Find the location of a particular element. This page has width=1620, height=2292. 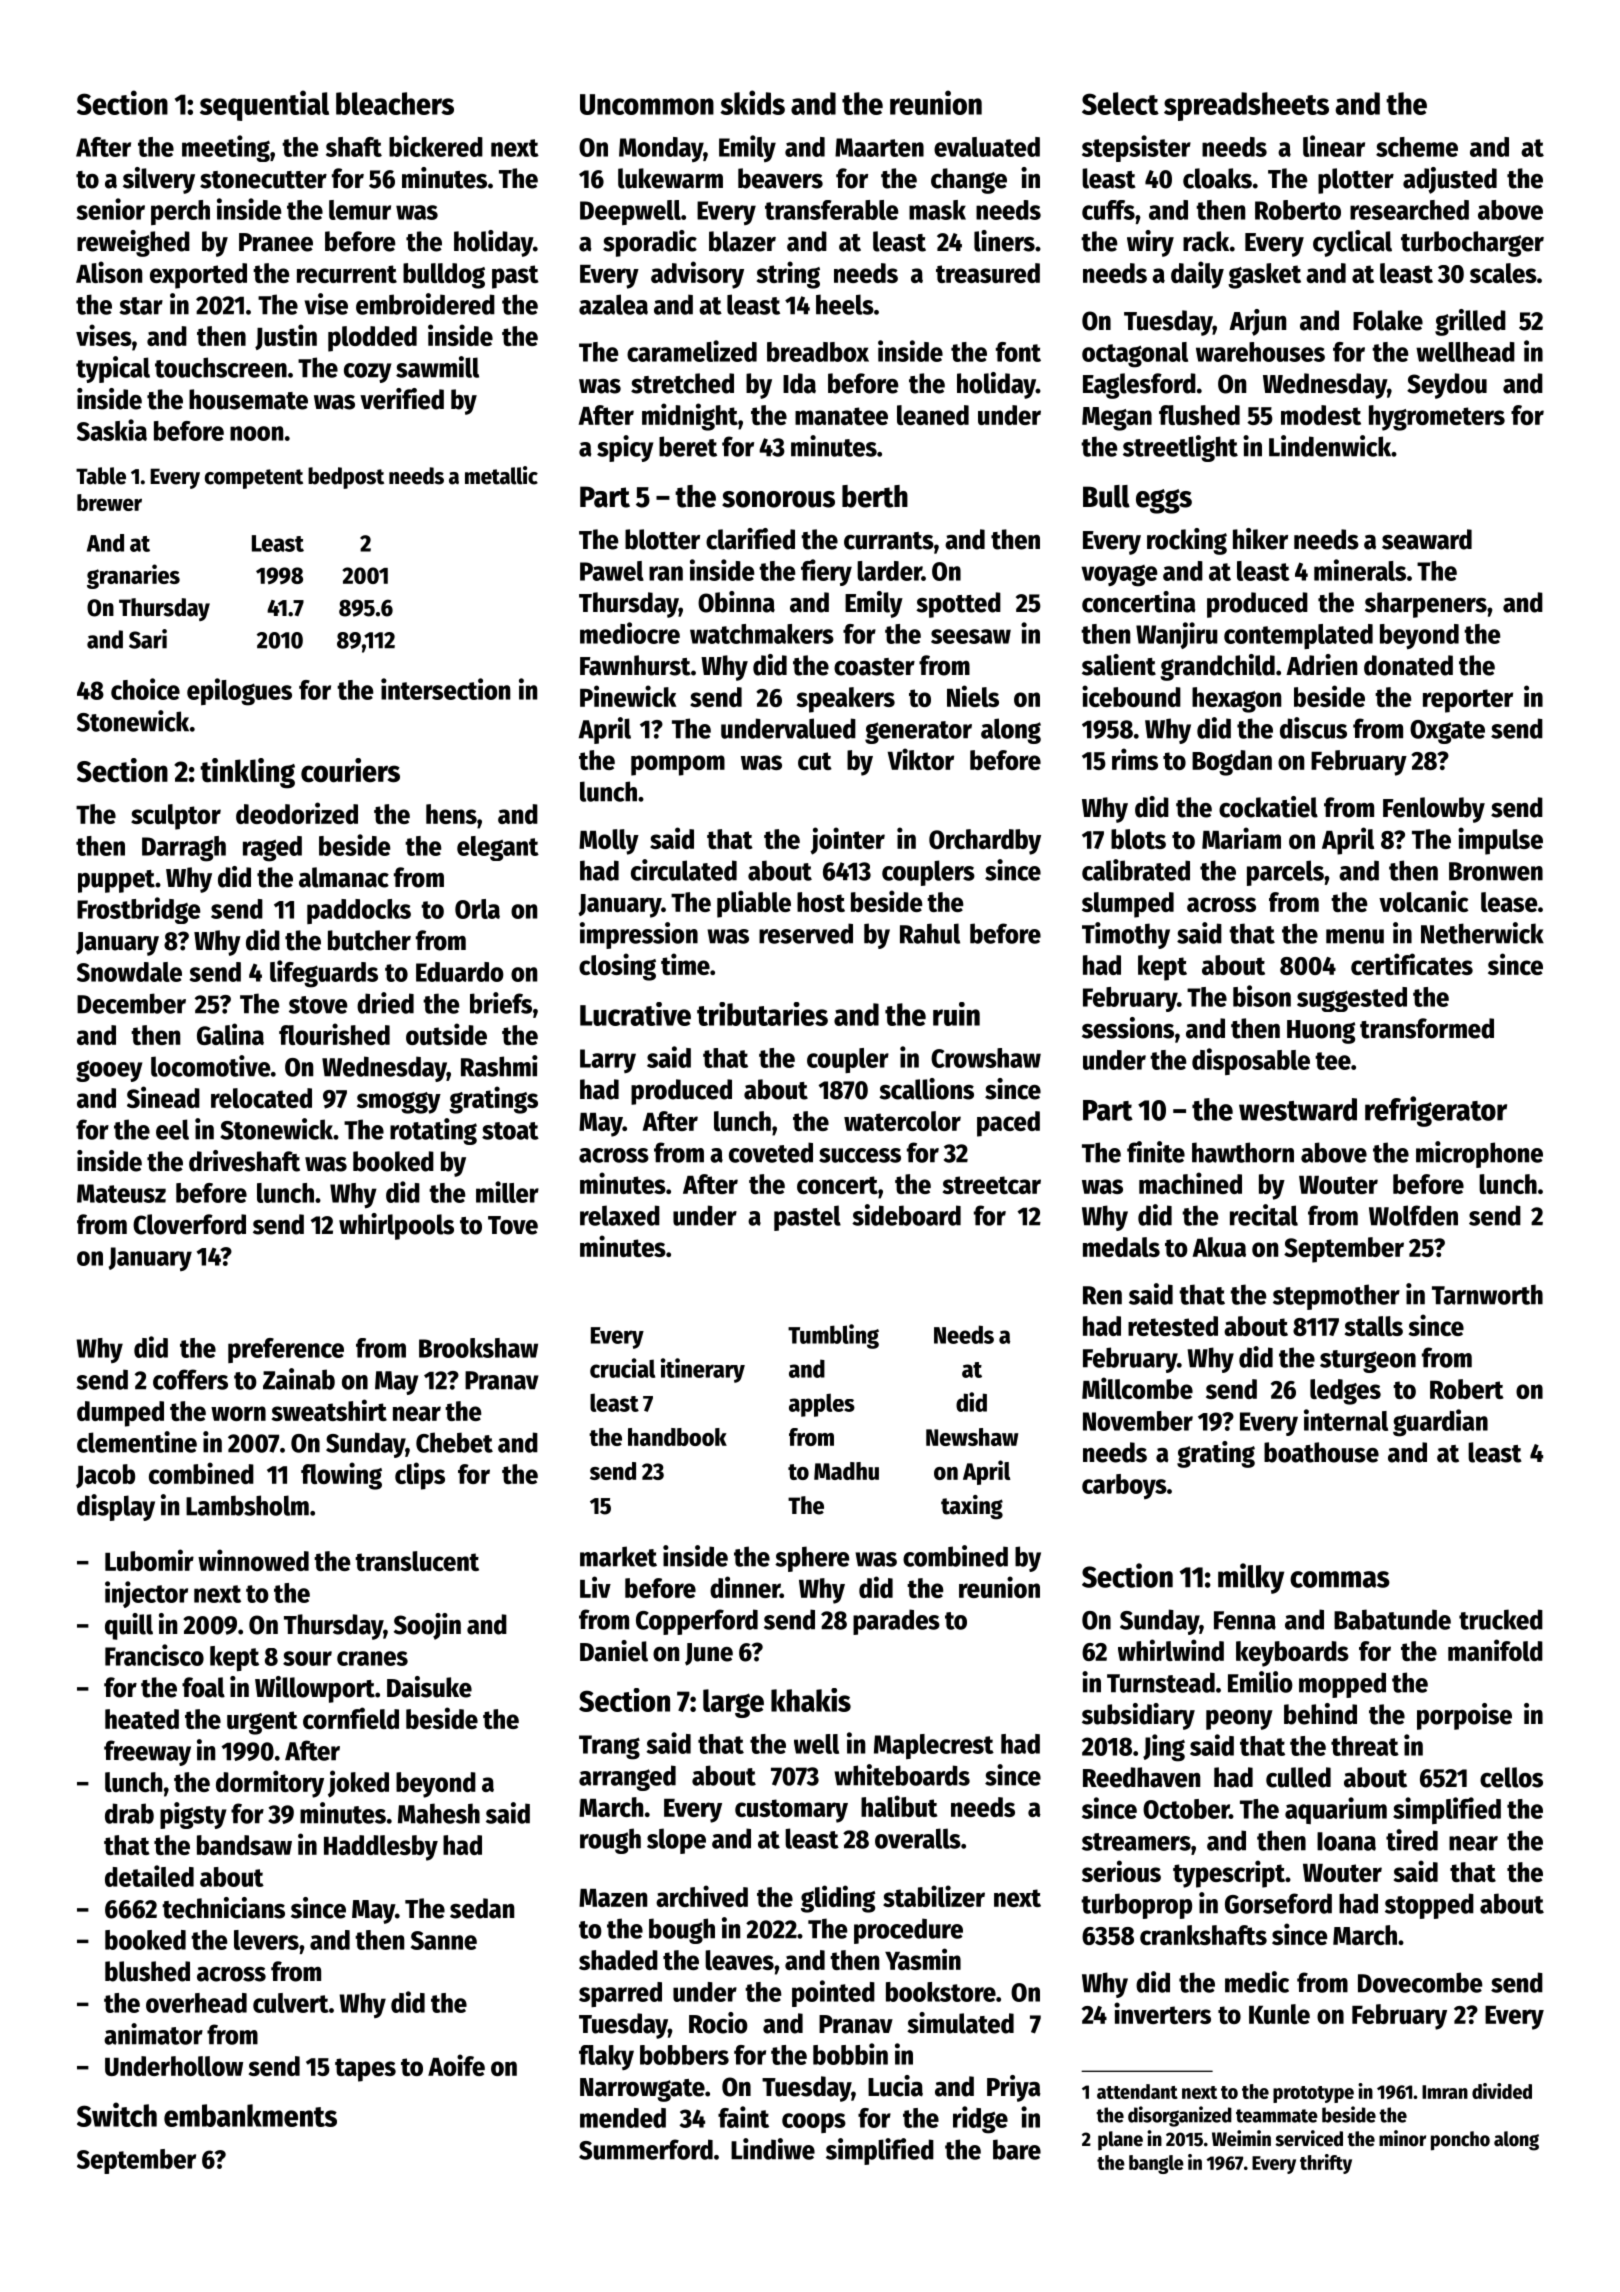

skids is located at coordinates (752, 102).
